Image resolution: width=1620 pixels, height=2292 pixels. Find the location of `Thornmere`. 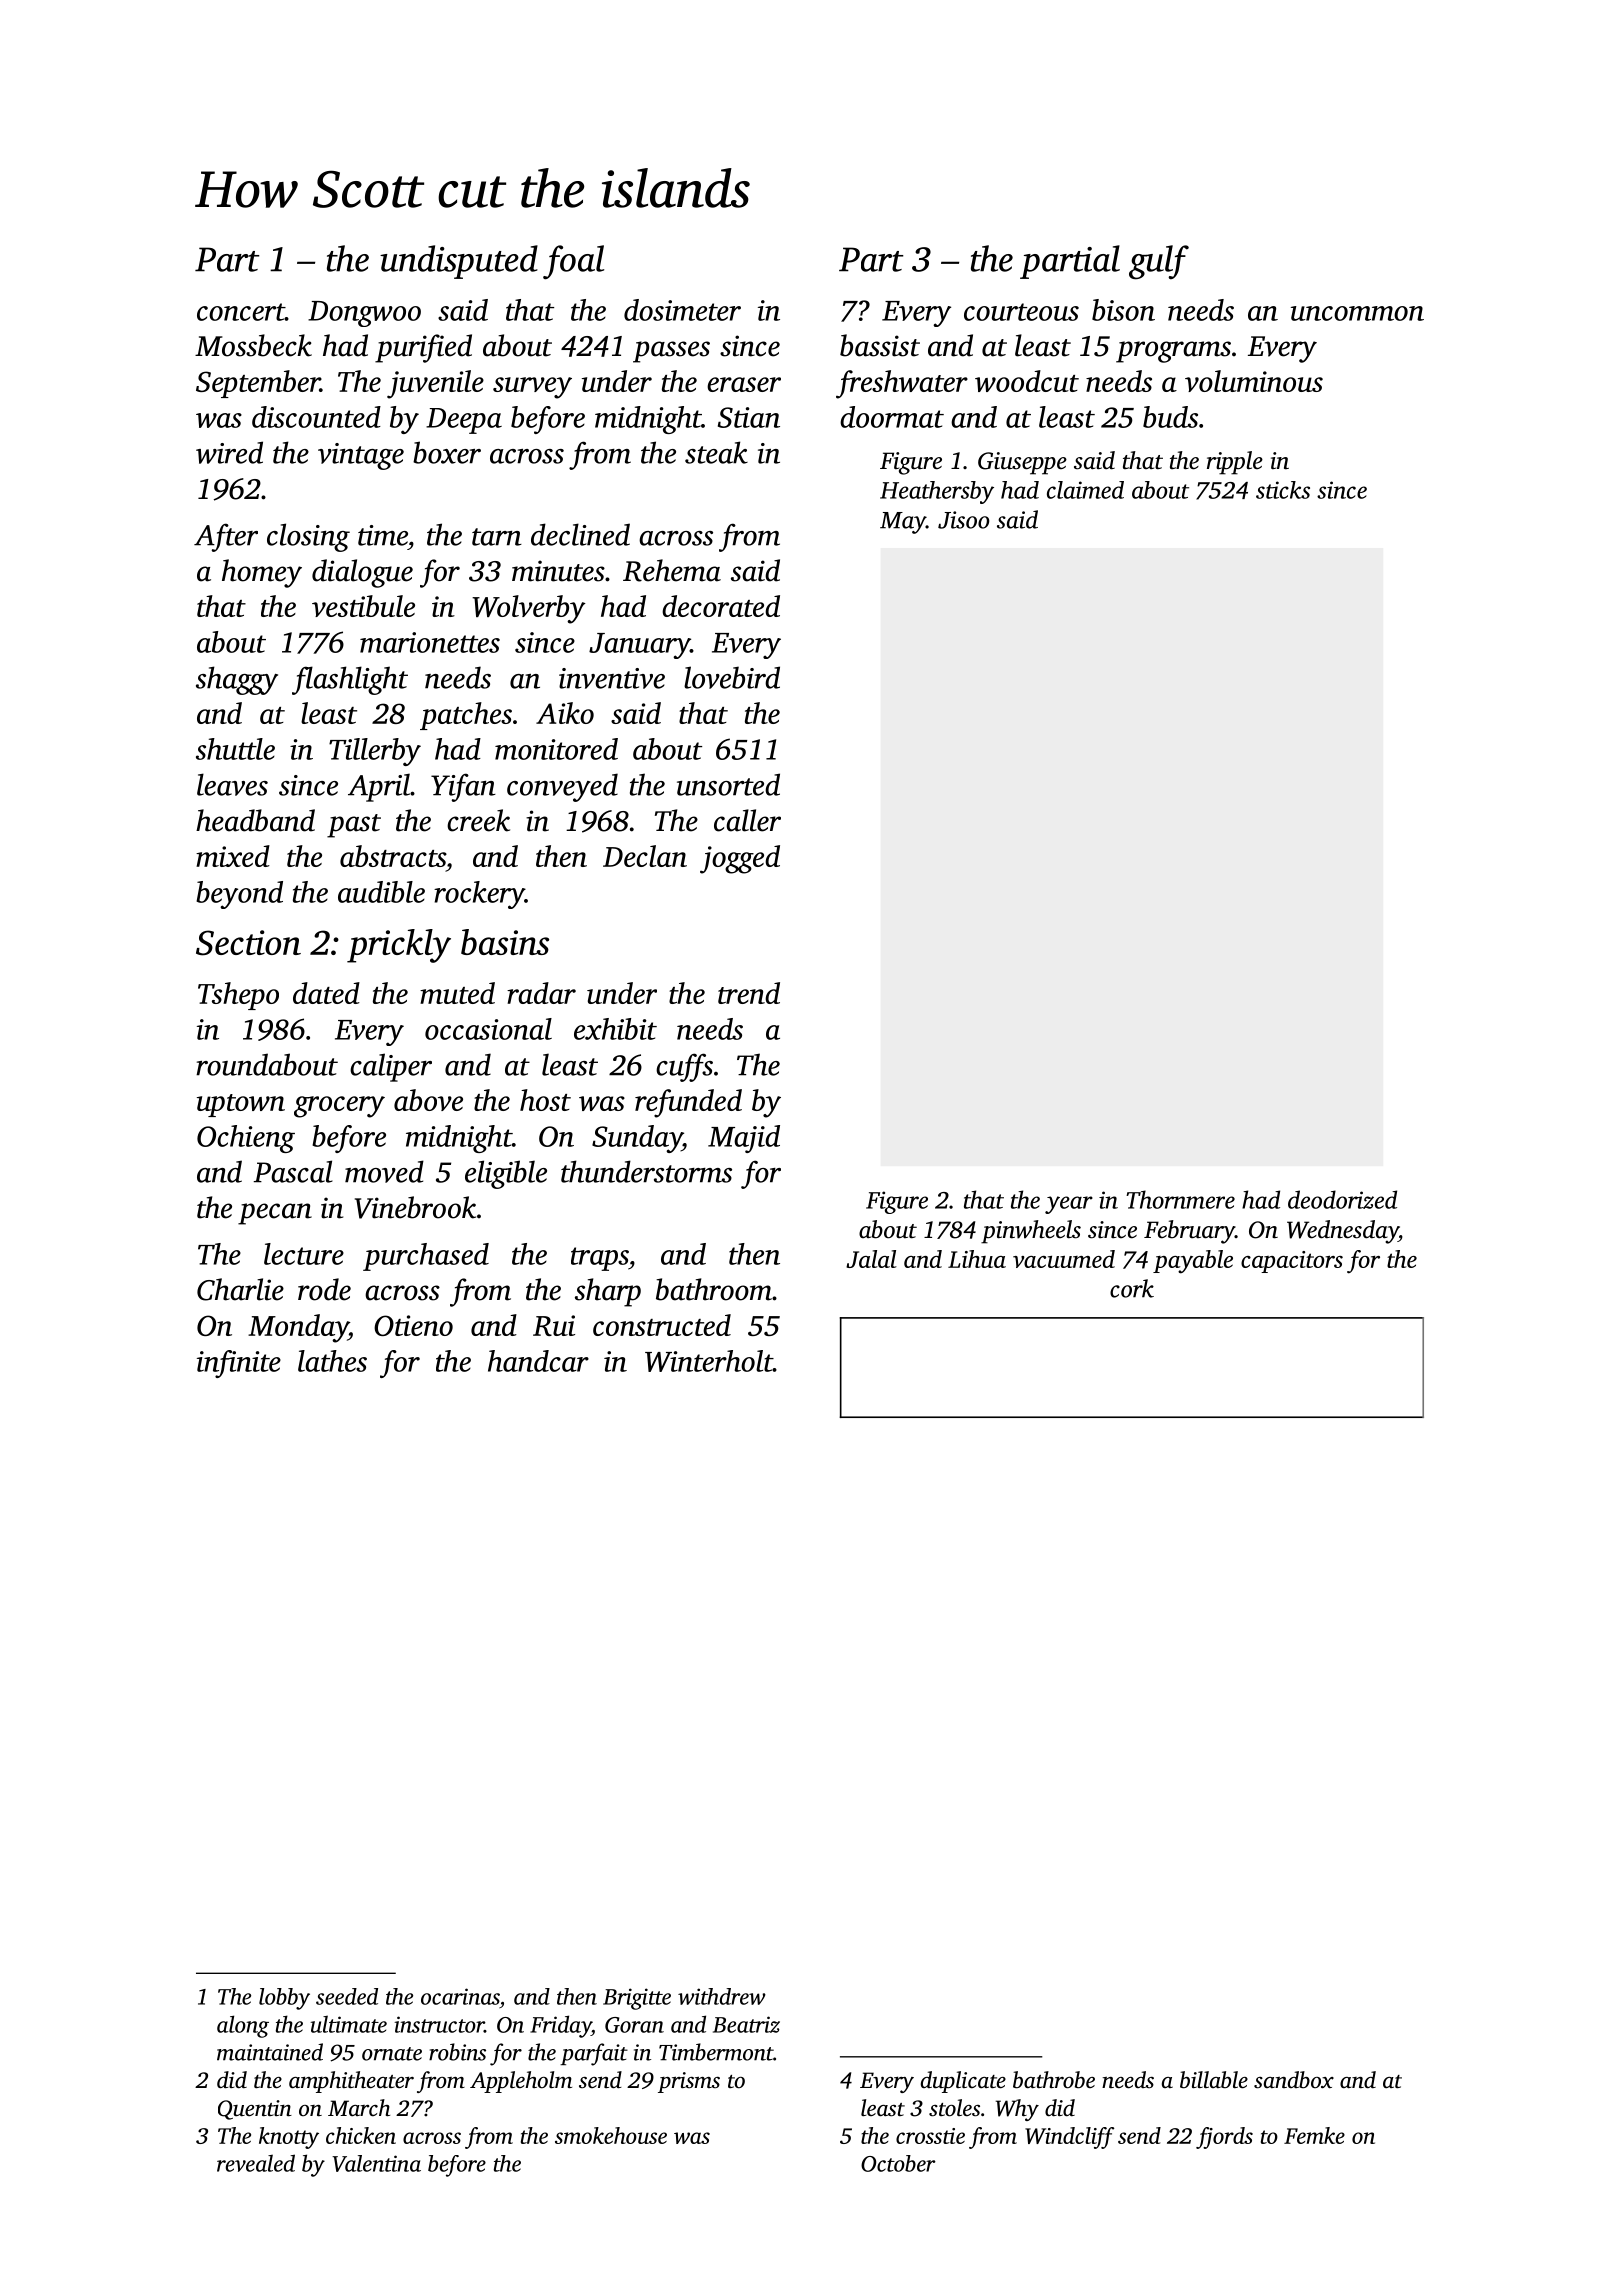

Thornmere is located at coordinates (1180, 1199).
